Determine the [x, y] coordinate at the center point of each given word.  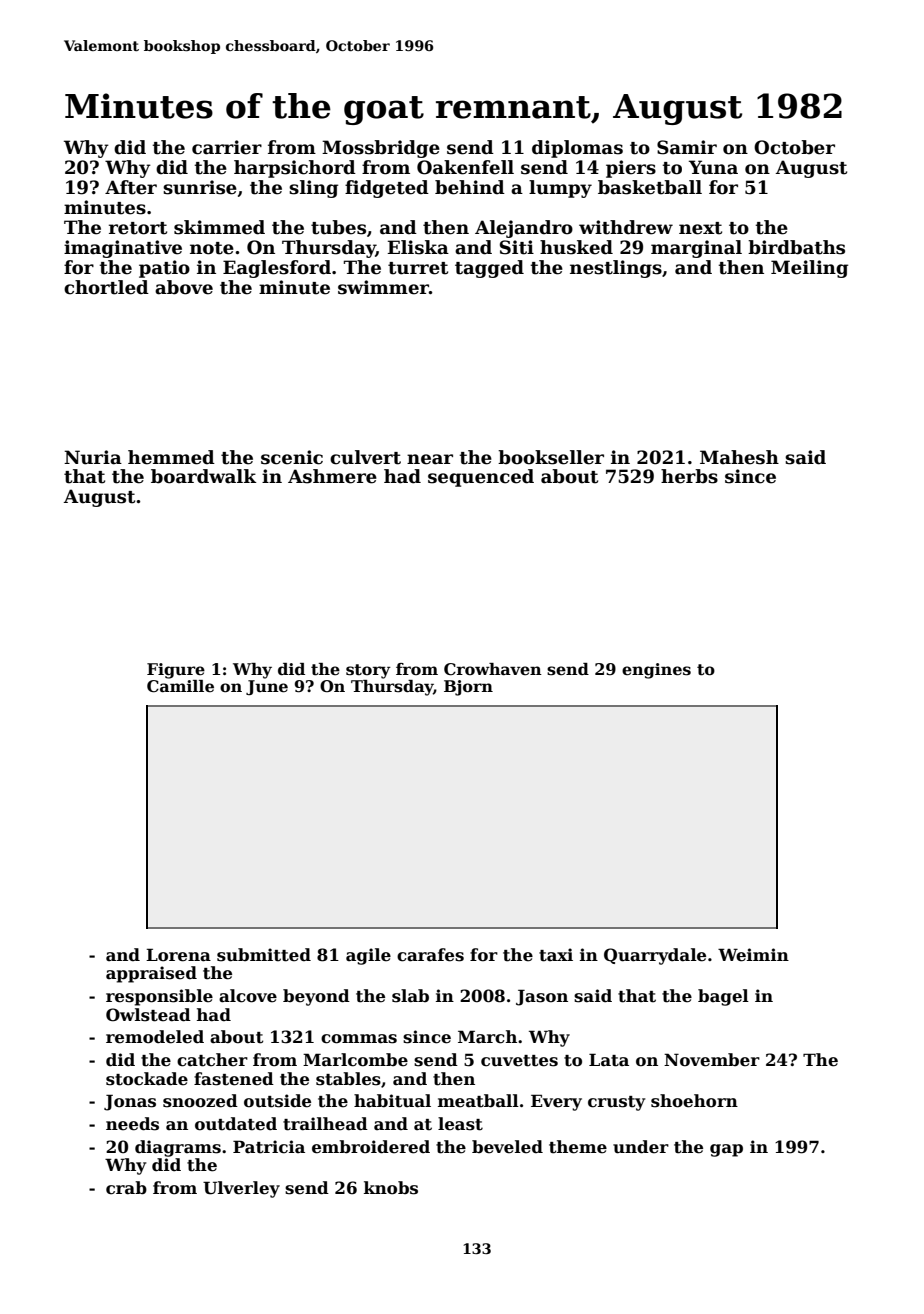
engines [656, 671]
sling [313, 189]
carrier [227, 147]
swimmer [383, 287]
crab [126, 1188]
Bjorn [468, 688]
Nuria [93, 457]
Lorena [178, 955]
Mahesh [739, 457]
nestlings [616, 269]
